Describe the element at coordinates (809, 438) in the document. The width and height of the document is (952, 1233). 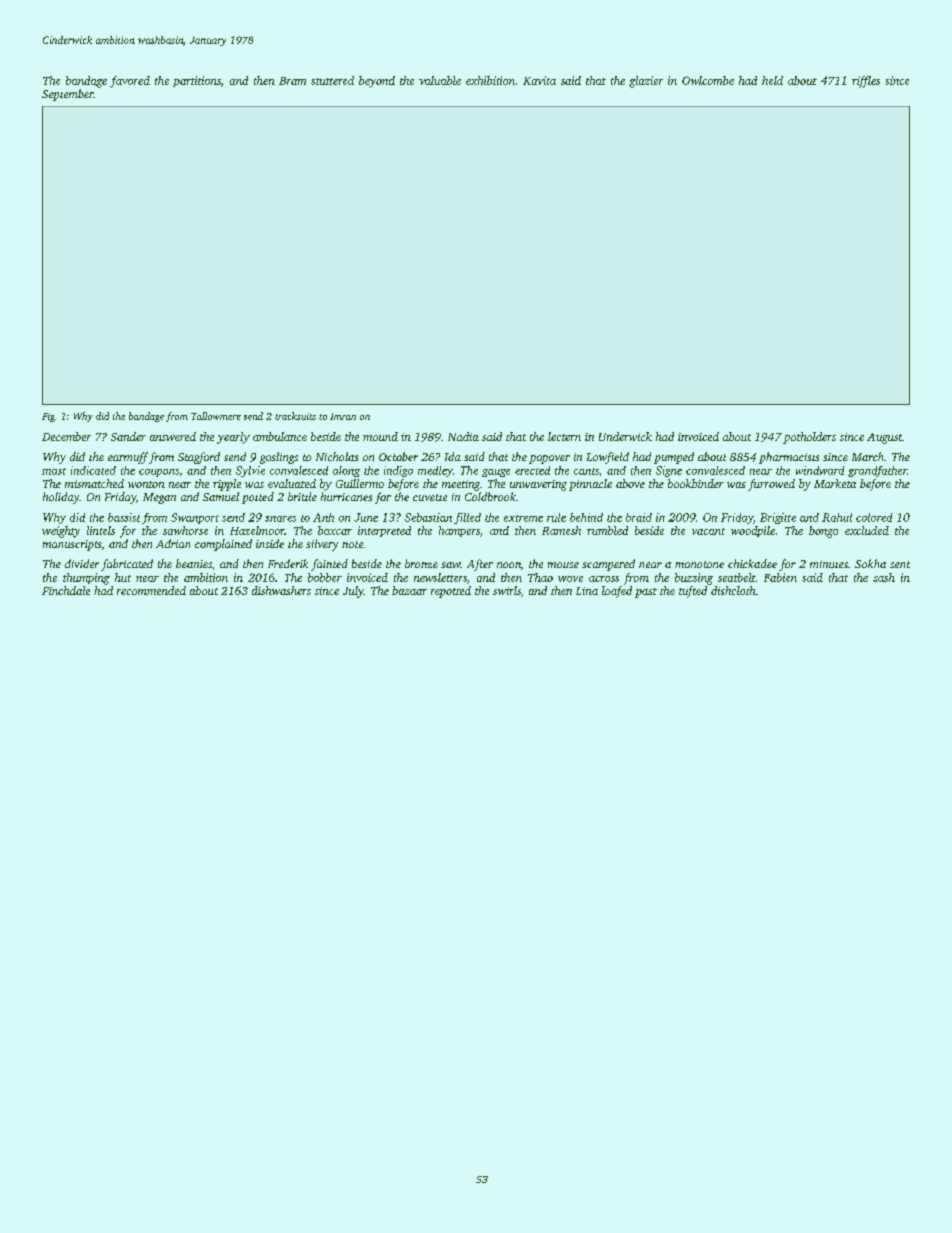
I see `potholders` at that location.
